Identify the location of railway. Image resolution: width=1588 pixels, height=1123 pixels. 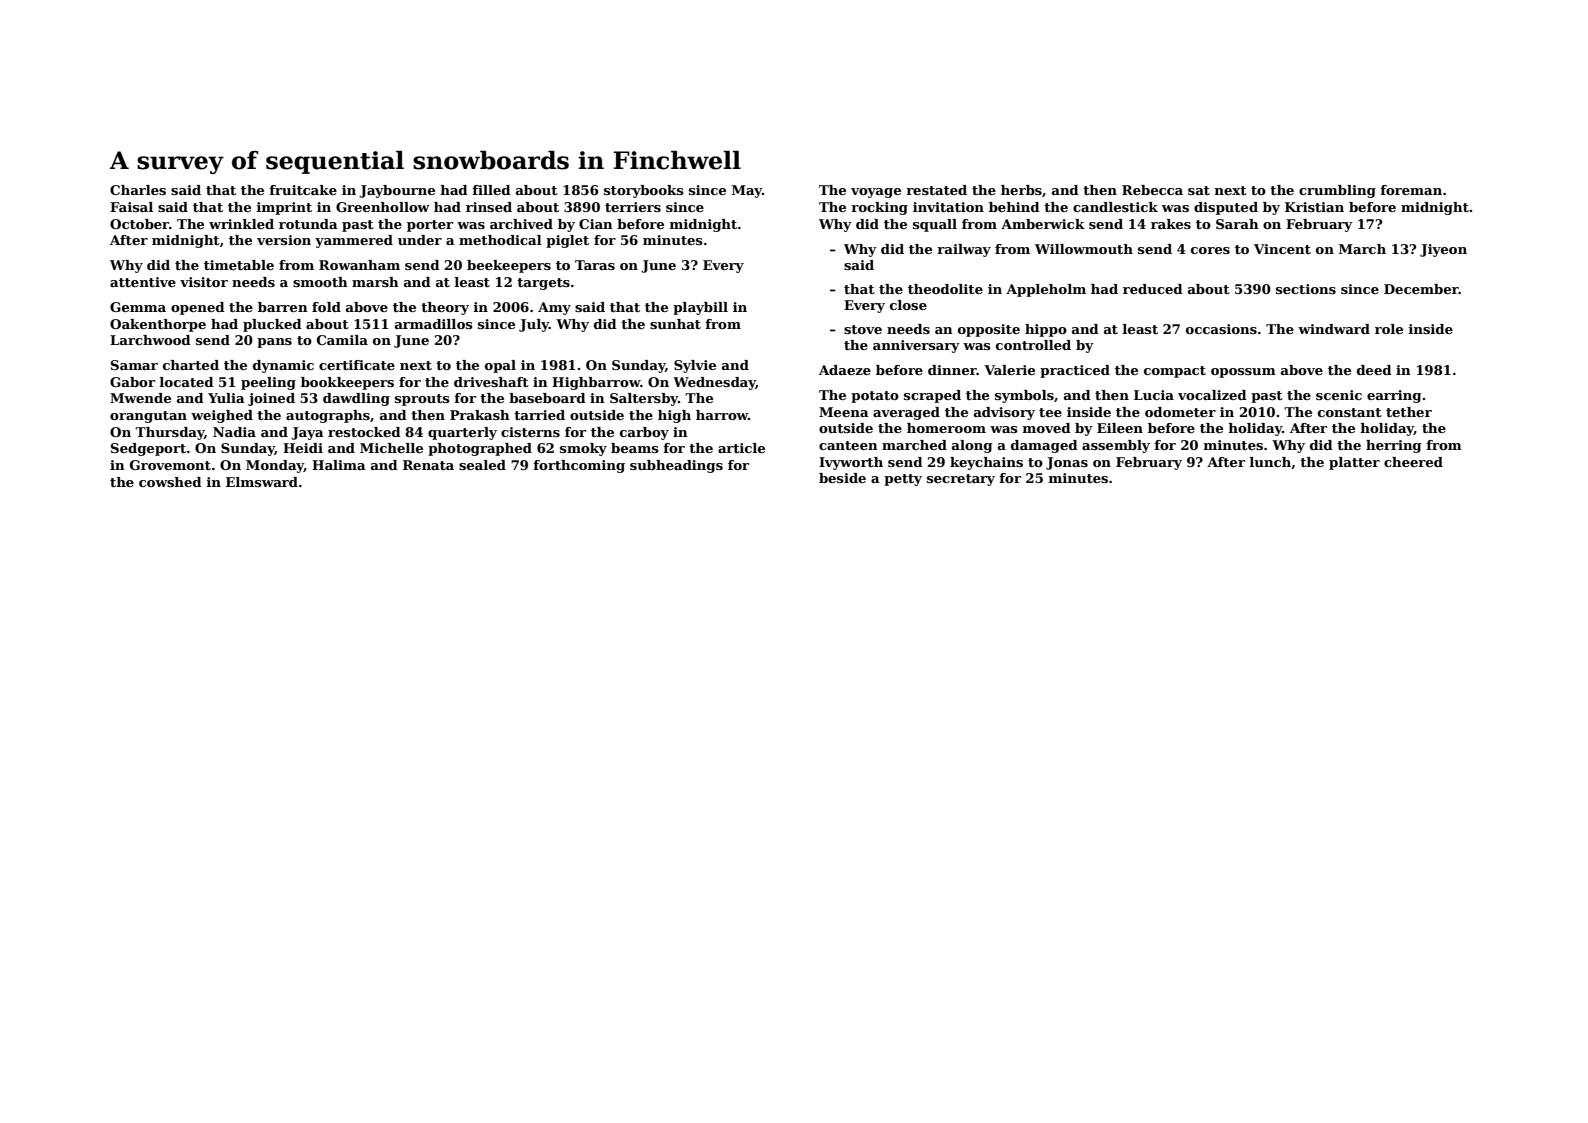
(964, 250).
